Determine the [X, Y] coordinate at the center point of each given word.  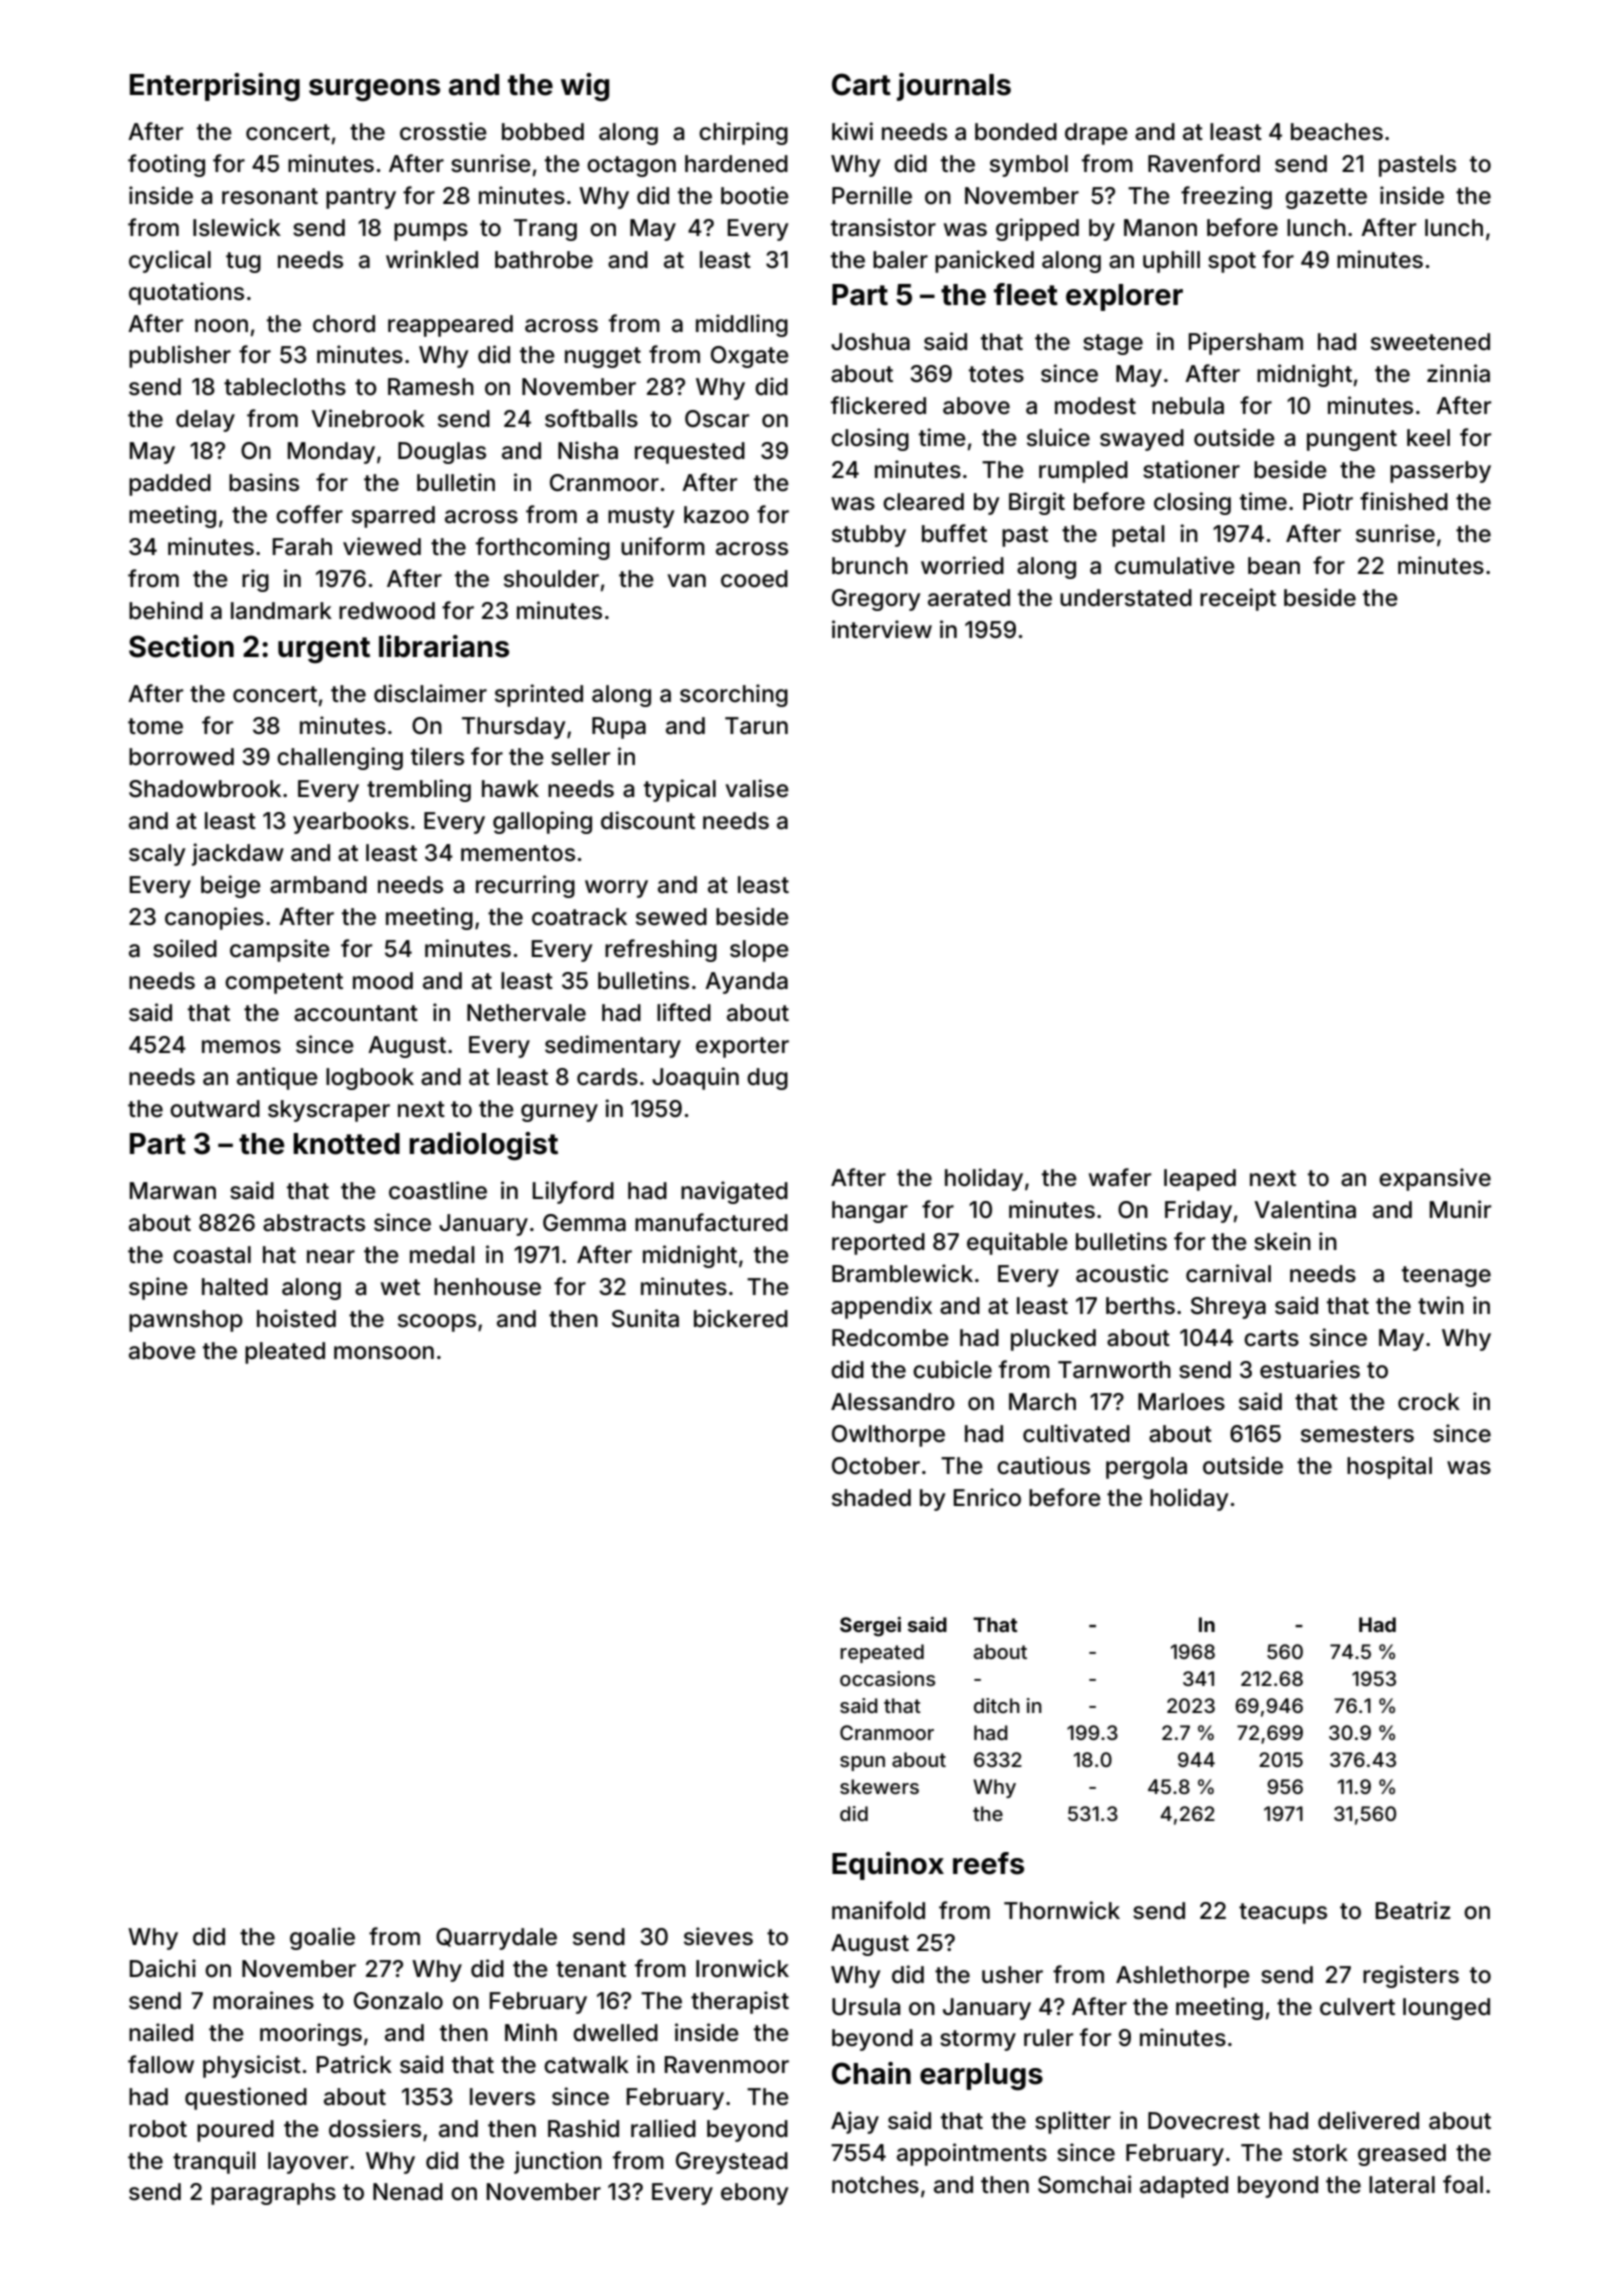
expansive [1435, 1179]
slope [759, 951]
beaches [1337, 132]
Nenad [408, 2192]
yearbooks [351, 823]
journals [954, 87]
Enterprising [215, 87]
